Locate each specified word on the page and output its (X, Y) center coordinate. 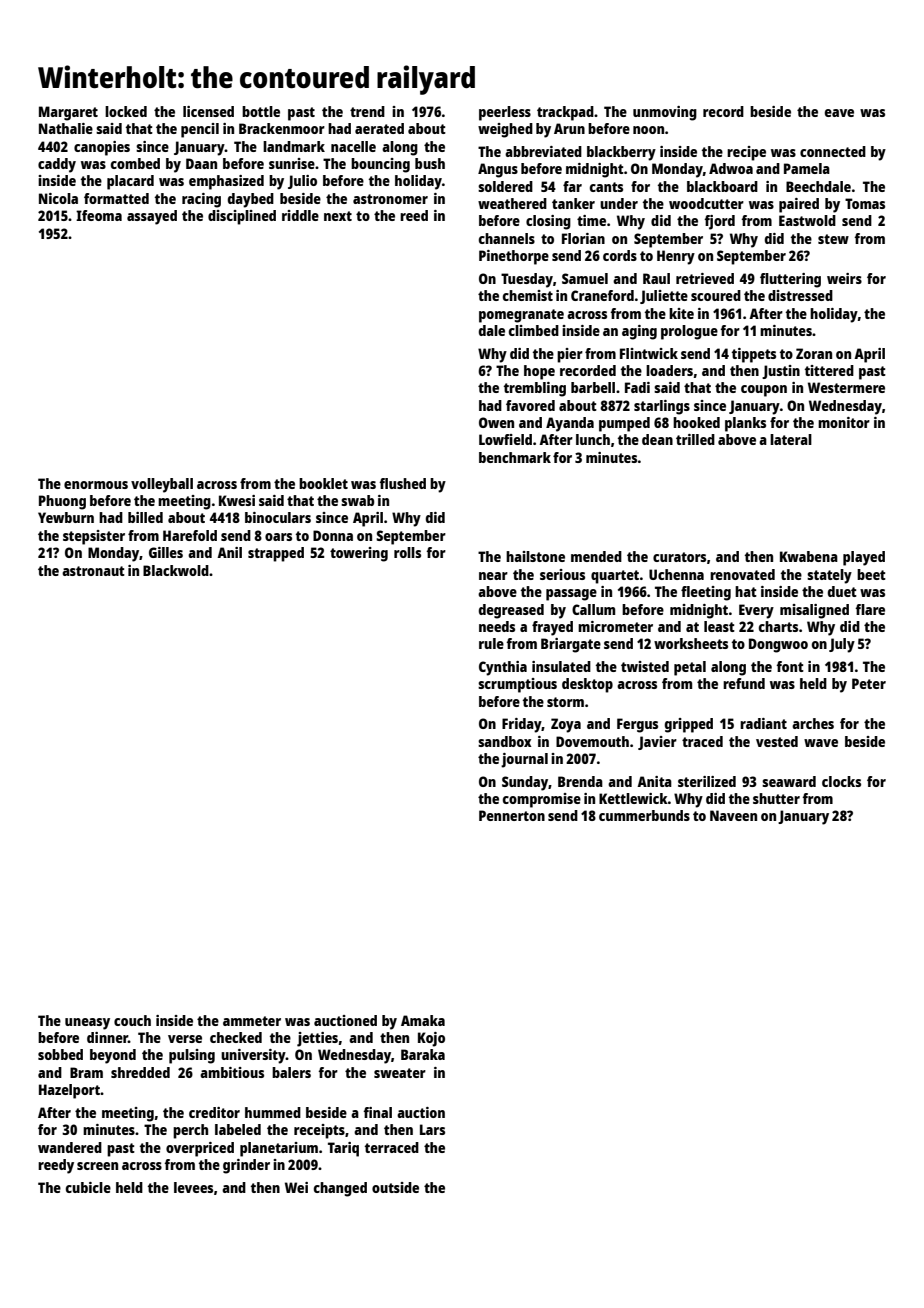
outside (395, 1187)
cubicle (88, 1187)
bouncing (380, 165)
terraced (392, 1147)
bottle (261, 111)
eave (839, 113)
